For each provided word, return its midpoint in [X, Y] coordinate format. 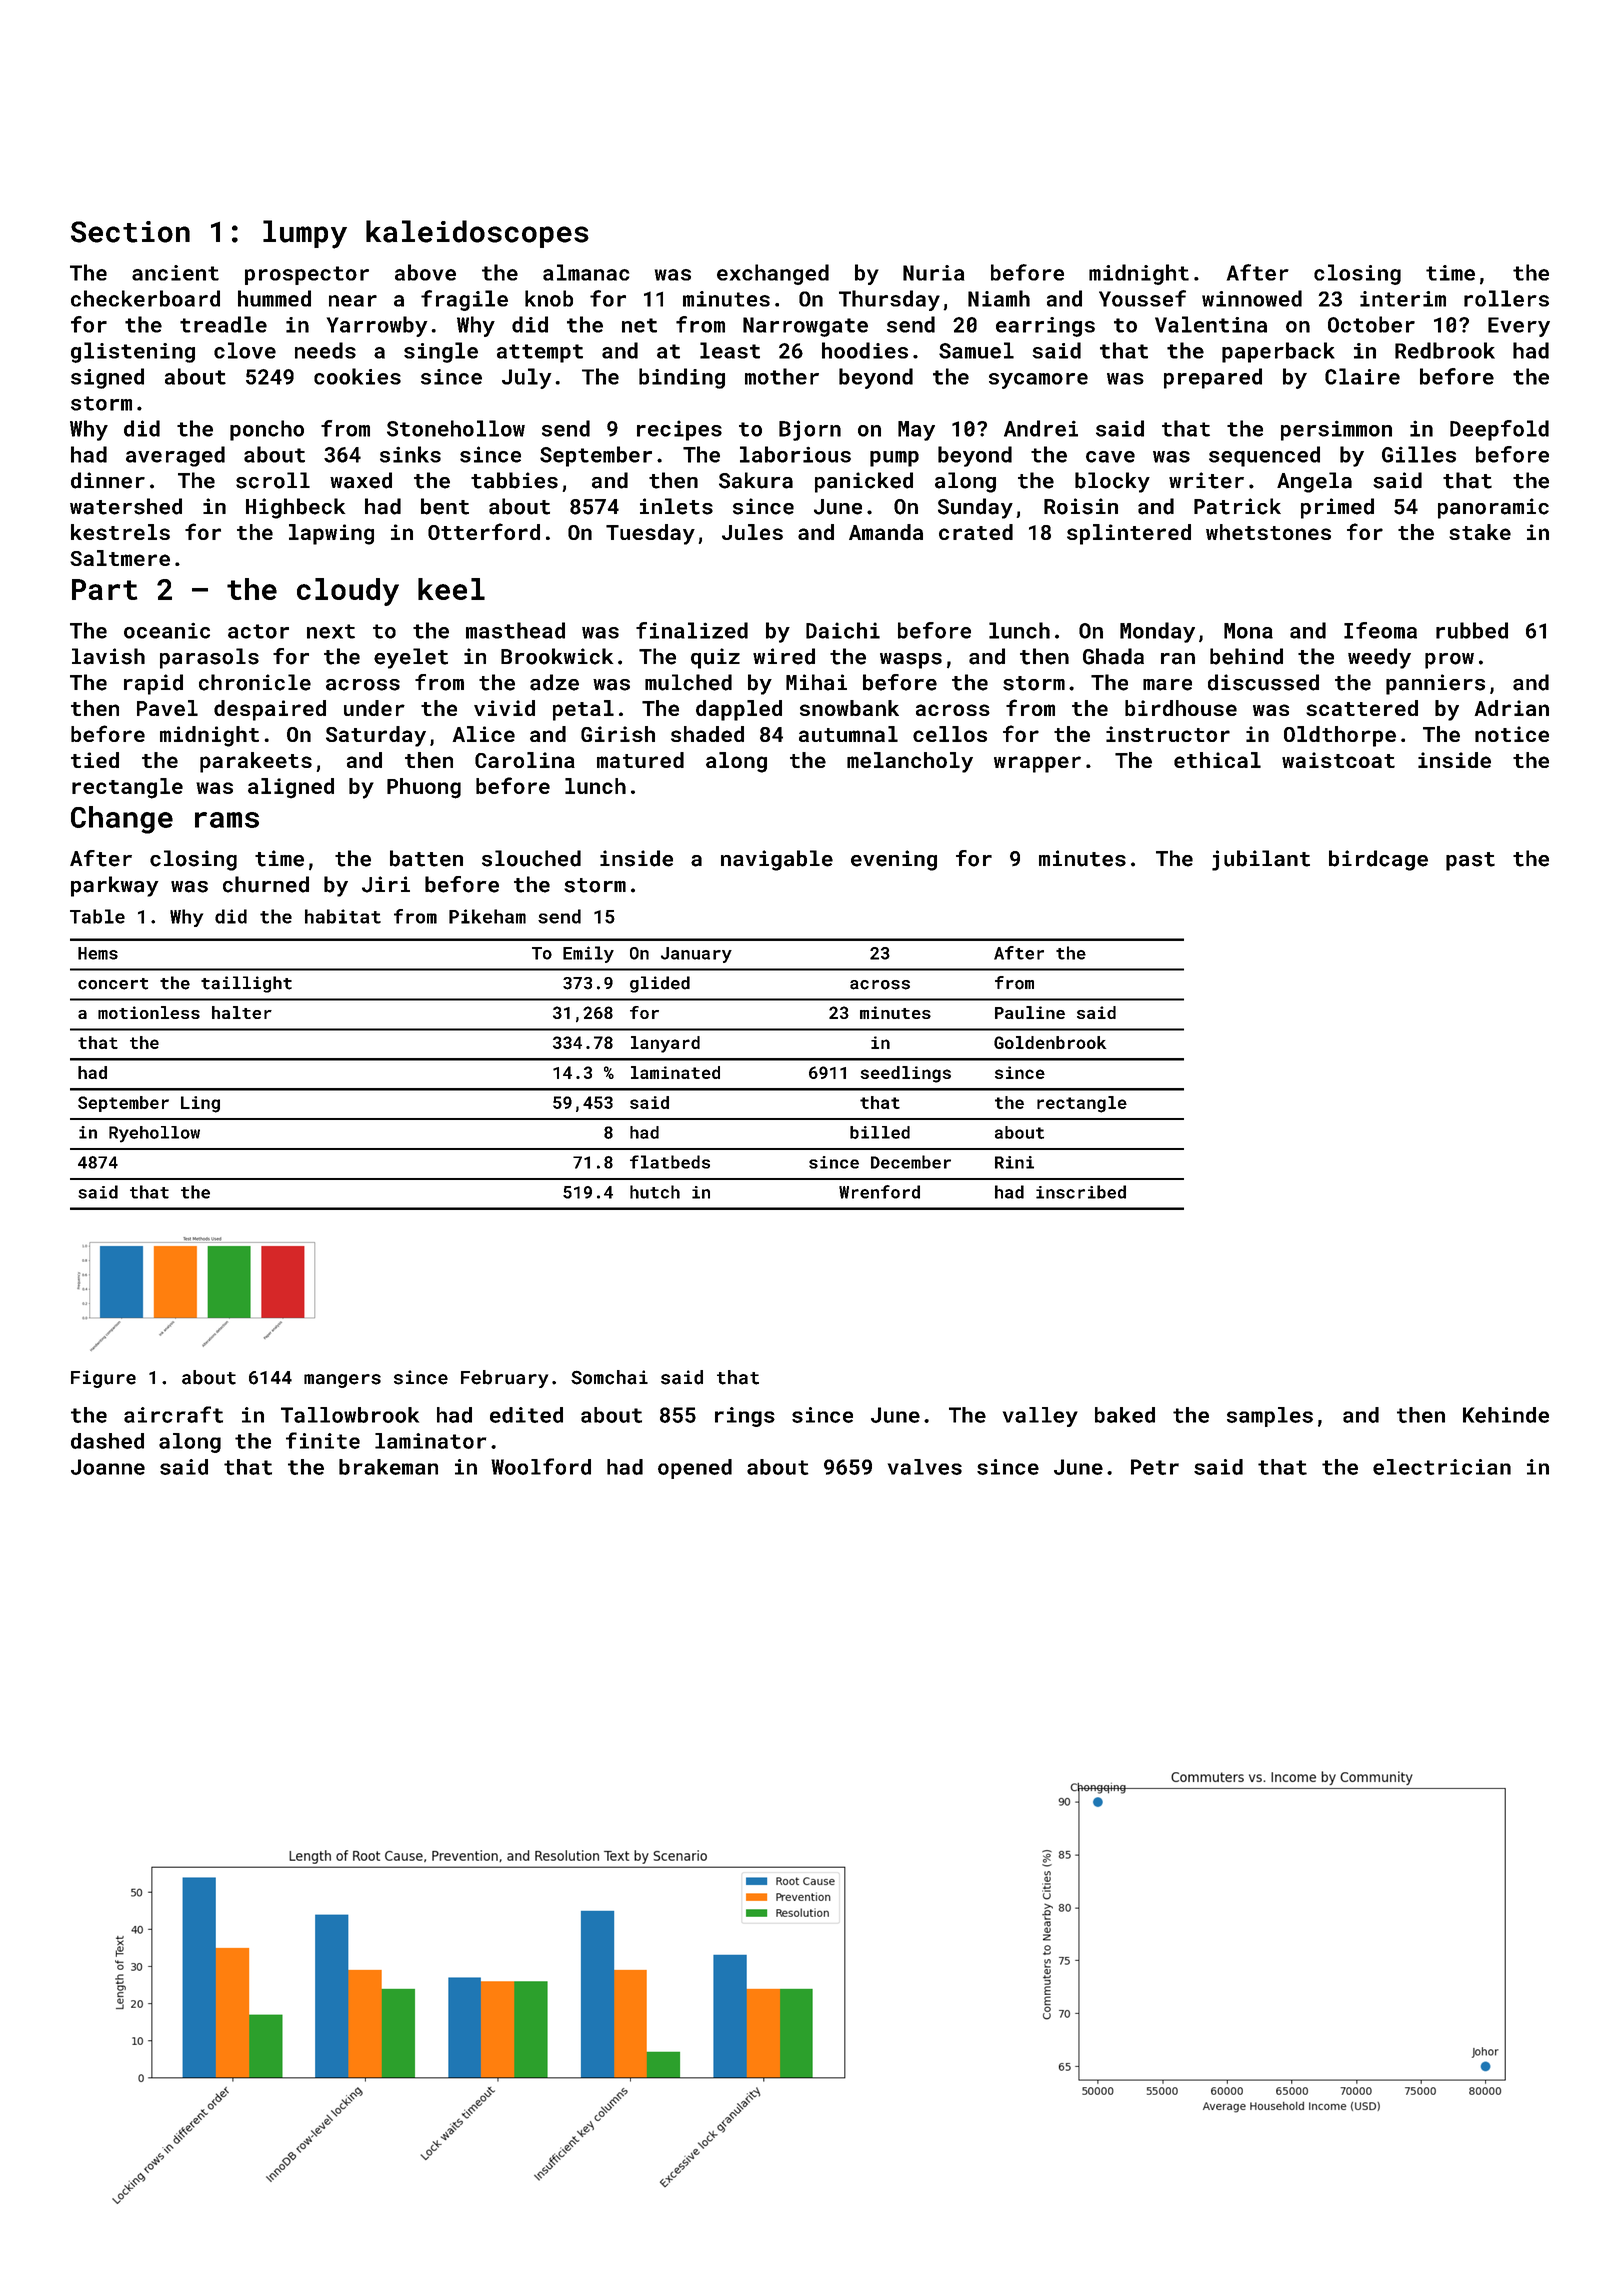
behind [1246, 656]
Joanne [108, 1467]
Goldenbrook [1050, 1042]
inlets [676, 506]
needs [325, 350]
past [1470, 861]
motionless [149, 1012]
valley [1040, 1417]
